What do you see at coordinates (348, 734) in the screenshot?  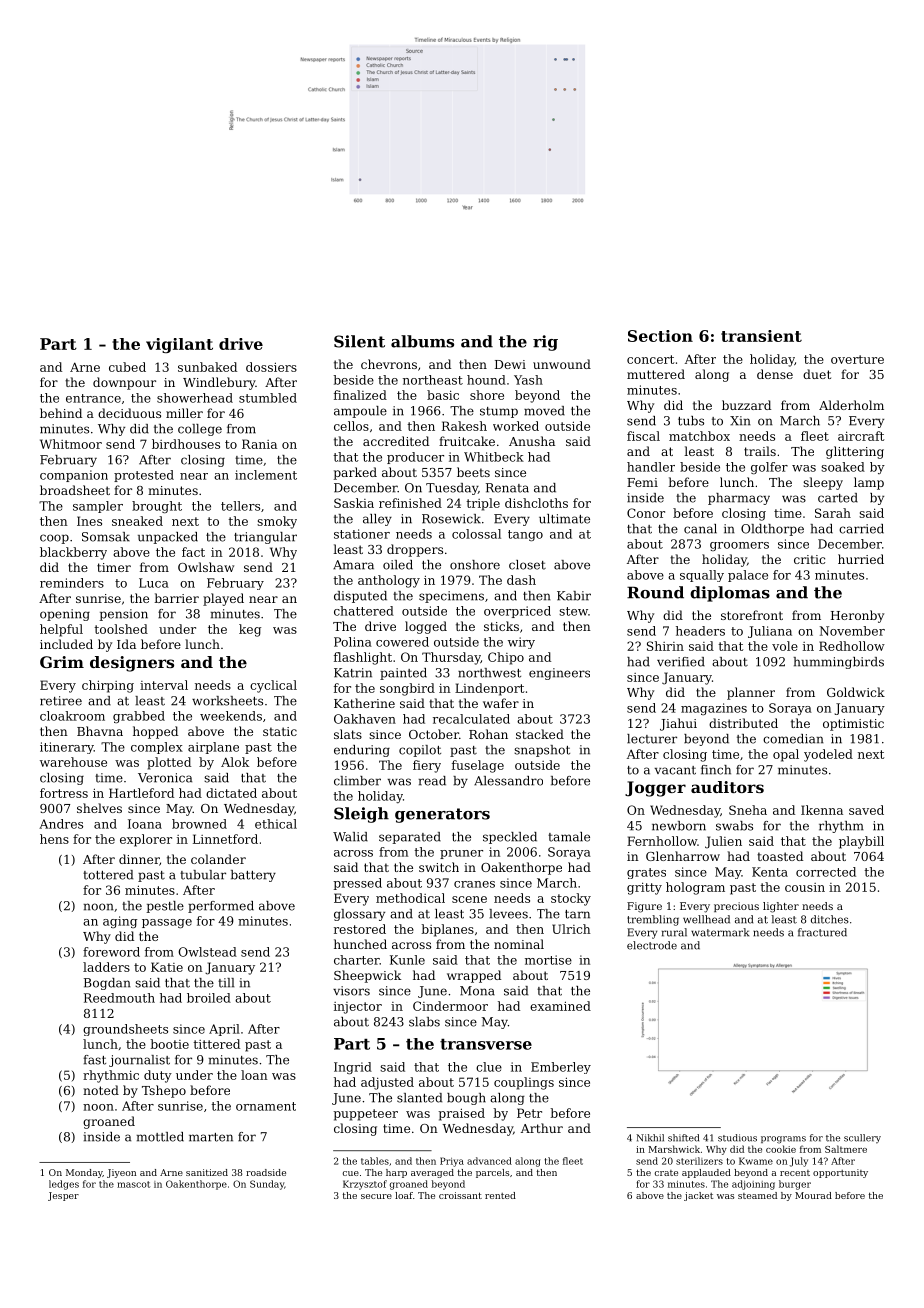 I see `slats` at bounding box center [348, 734].
